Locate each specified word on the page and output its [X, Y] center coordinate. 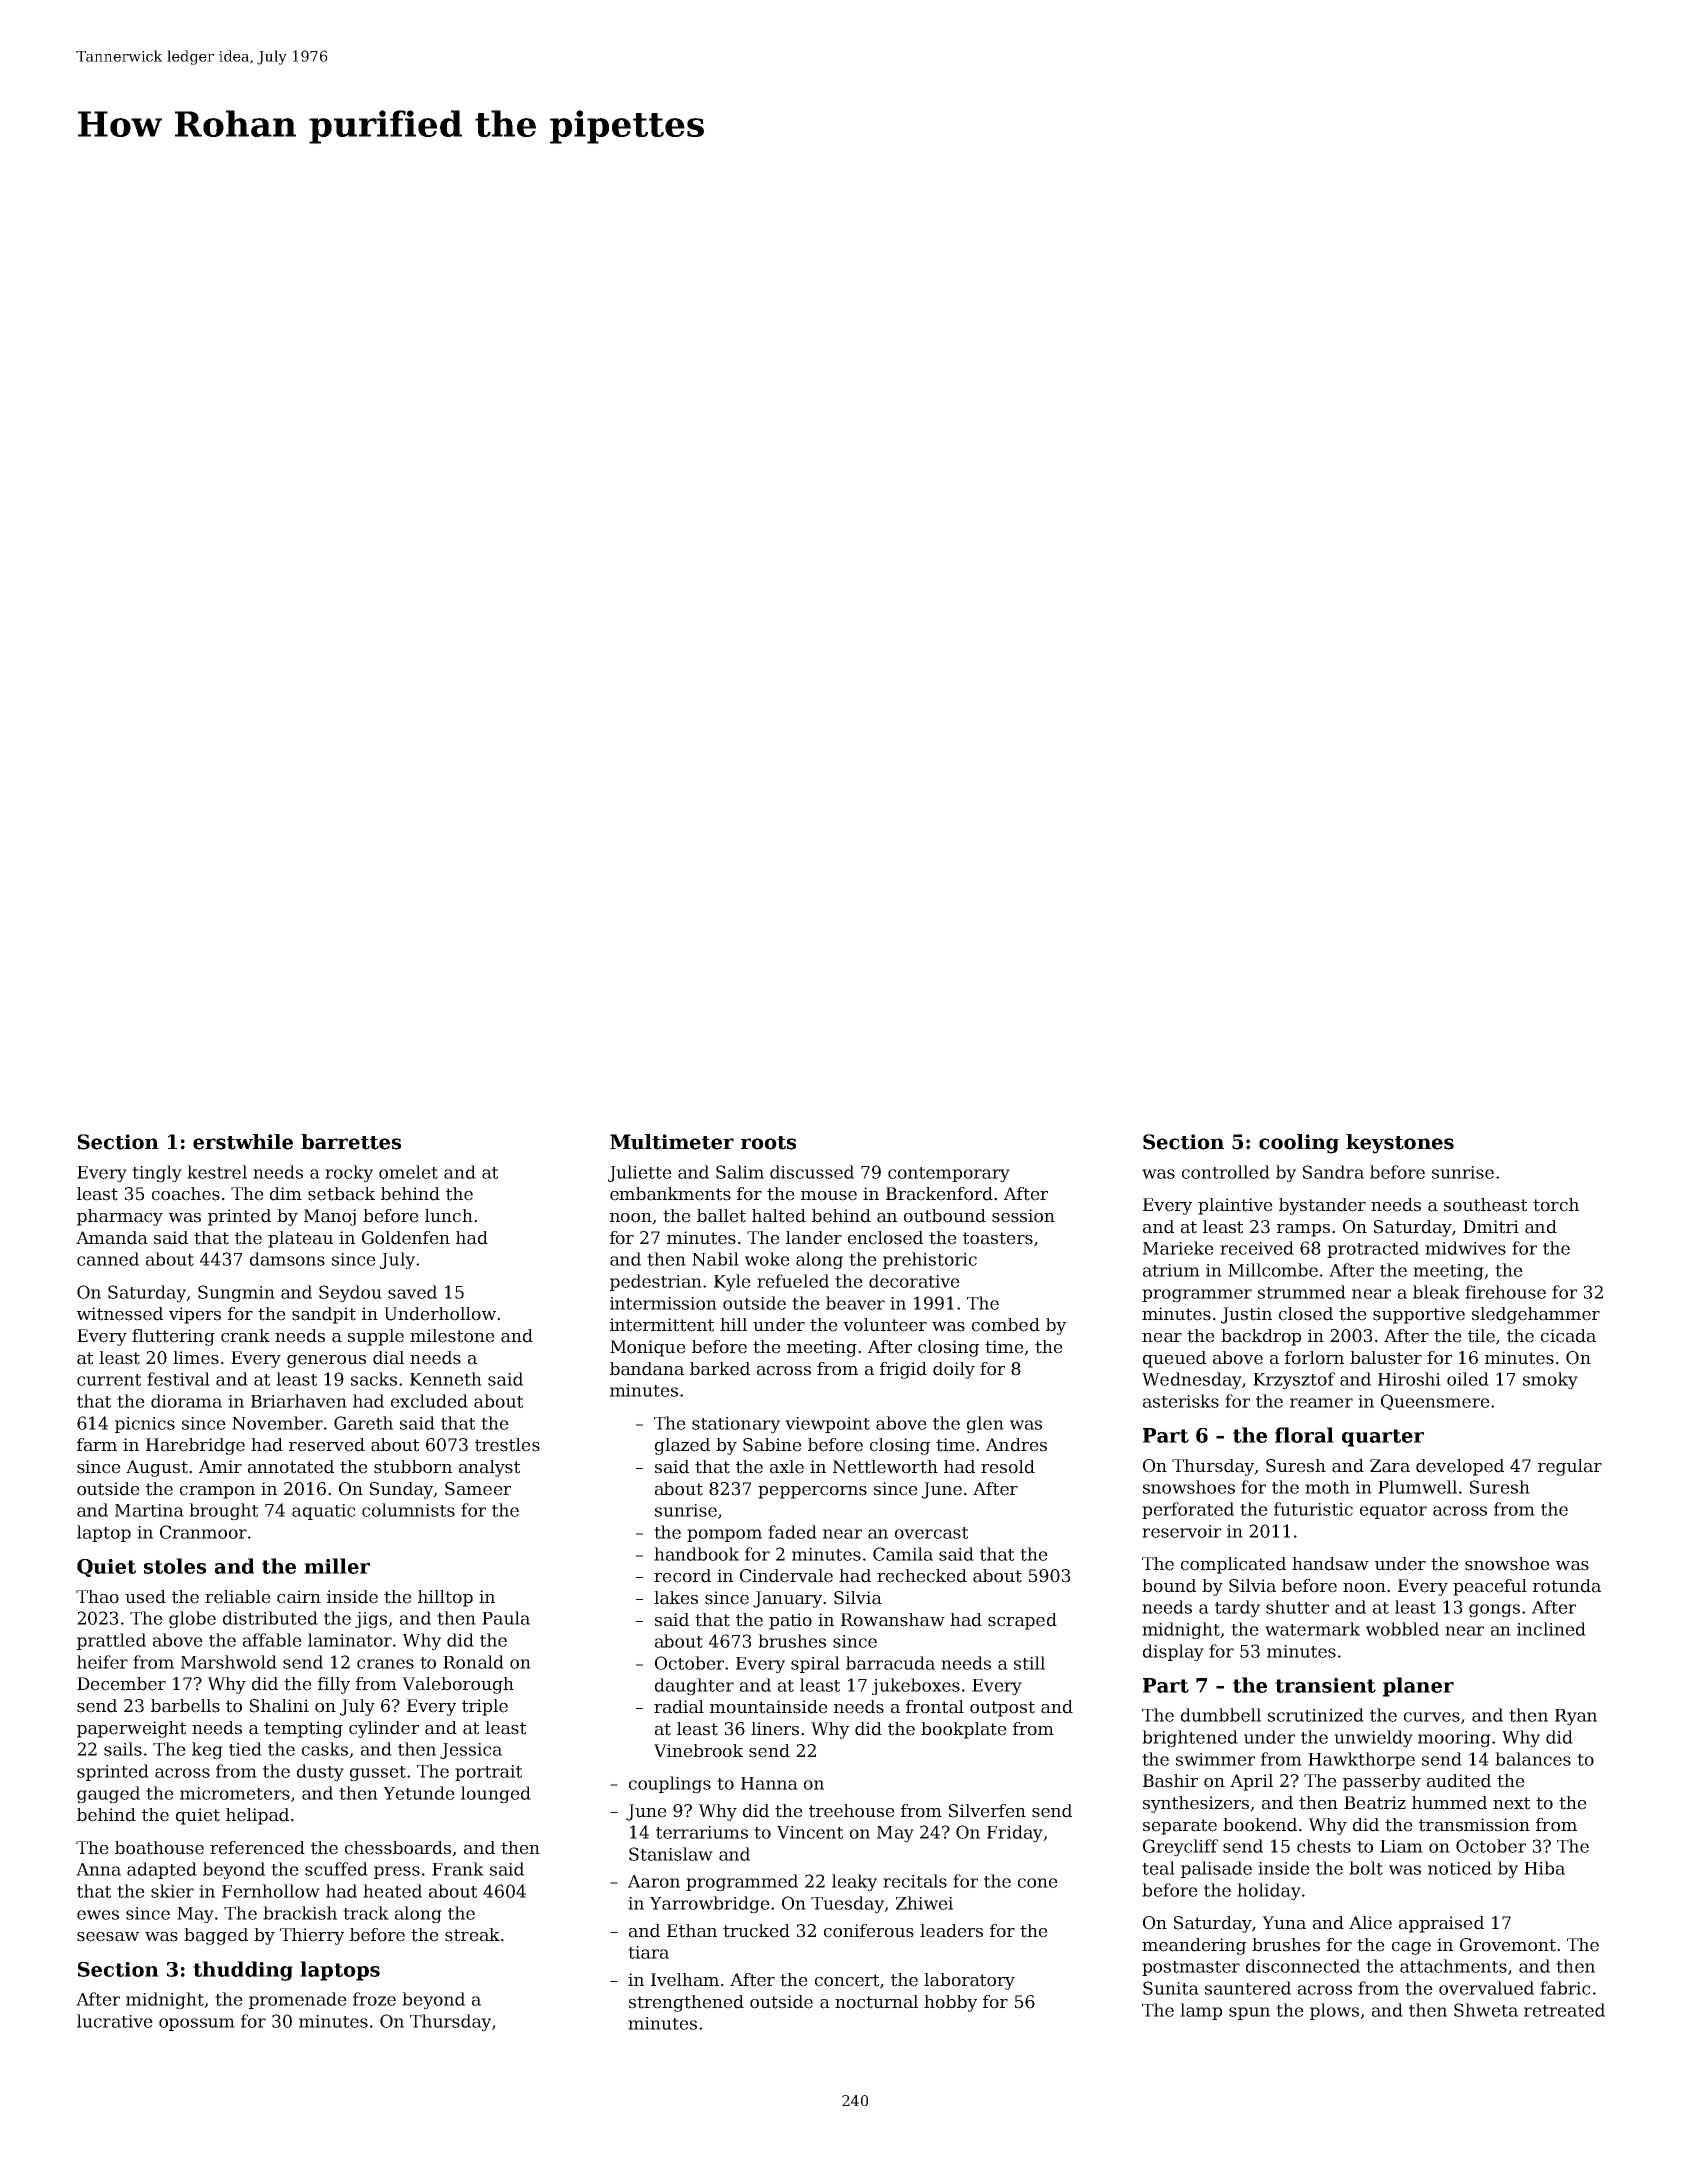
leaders [951, 1931]
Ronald [473, 1662]
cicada [1568, 1336]
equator [1393, 1511]
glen [985, 1425]
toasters [998, 1238]
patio [790, 1621]
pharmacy [120, 1217]
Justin [1246, 1315]
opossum [197, 2024]
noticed [1460, 1868]
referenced [257, 1848]
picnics [145, 1425]
